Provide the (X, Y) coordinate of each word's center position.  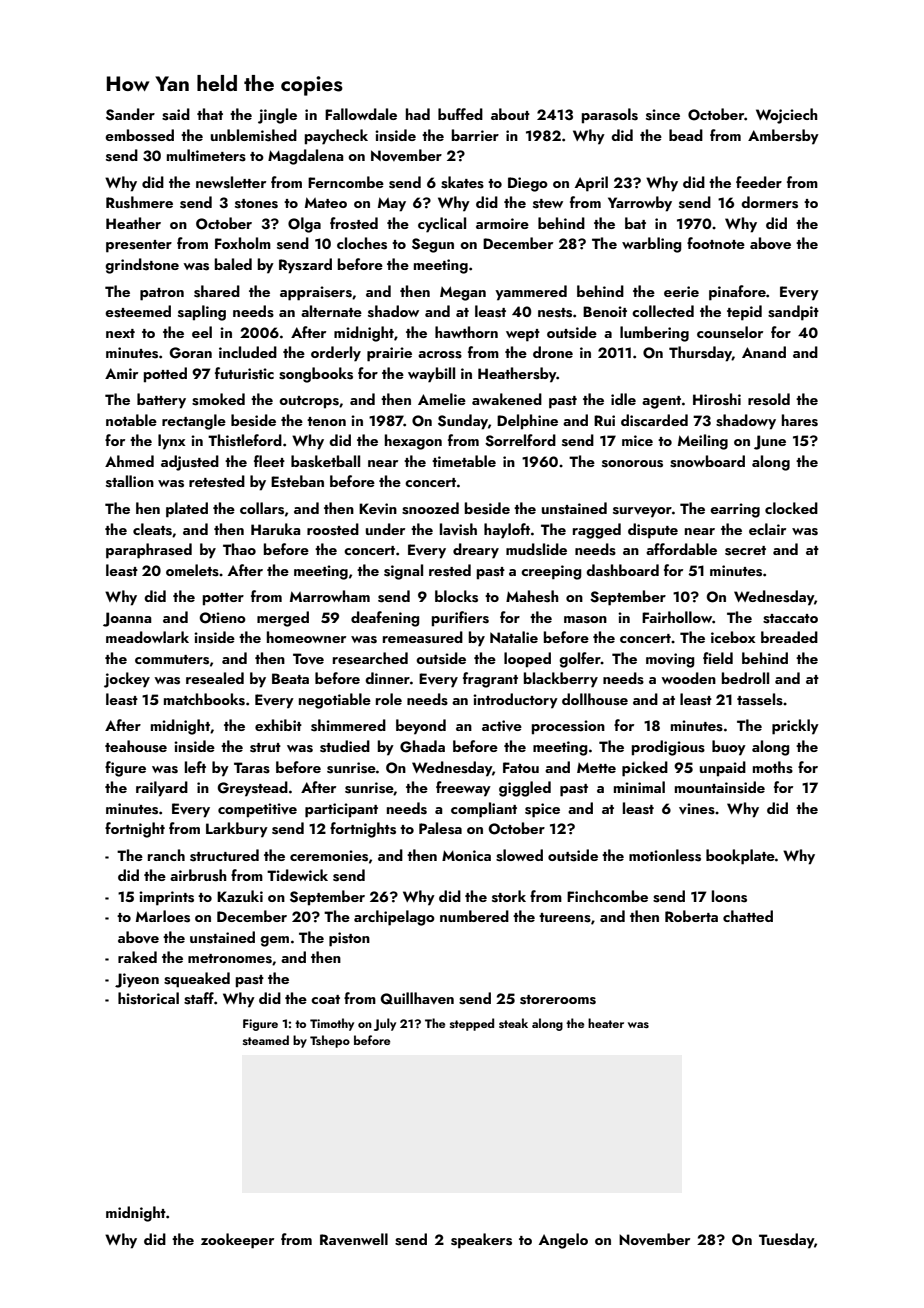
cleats (152, 529)
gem (274, 941)
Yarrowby (640, 204)
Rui (604, 420)
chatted (748, 916)
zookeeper (237, 1241)
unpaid (723, 769)
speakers (481, 1241)
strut (265, 748)
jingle (277, 116)
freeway (463, 789)
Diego (528, 184)
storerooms (558, 1000)
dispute (653, 531)
